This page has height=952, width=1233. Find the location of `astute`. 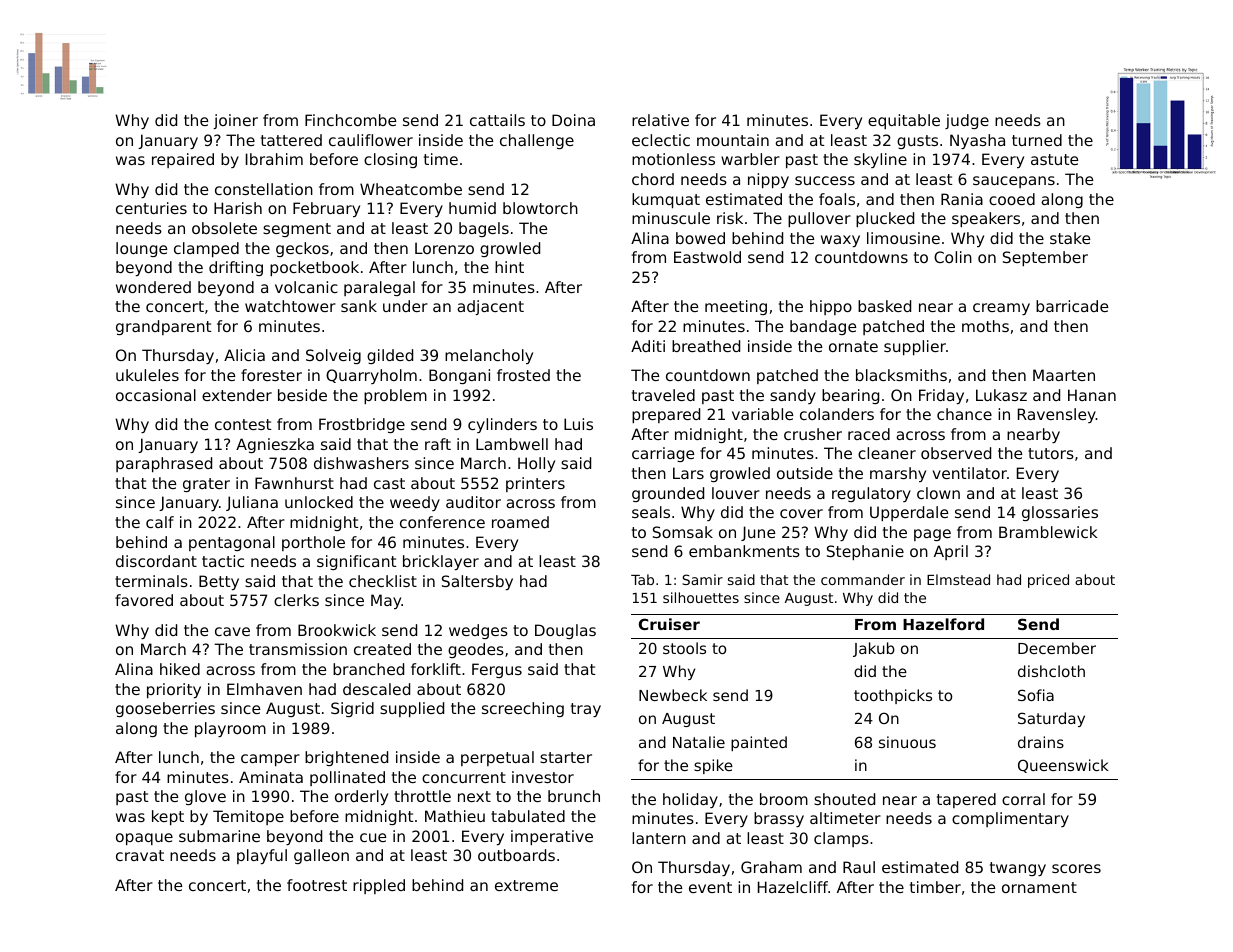

astute is located at coordinates (1054, 159).
